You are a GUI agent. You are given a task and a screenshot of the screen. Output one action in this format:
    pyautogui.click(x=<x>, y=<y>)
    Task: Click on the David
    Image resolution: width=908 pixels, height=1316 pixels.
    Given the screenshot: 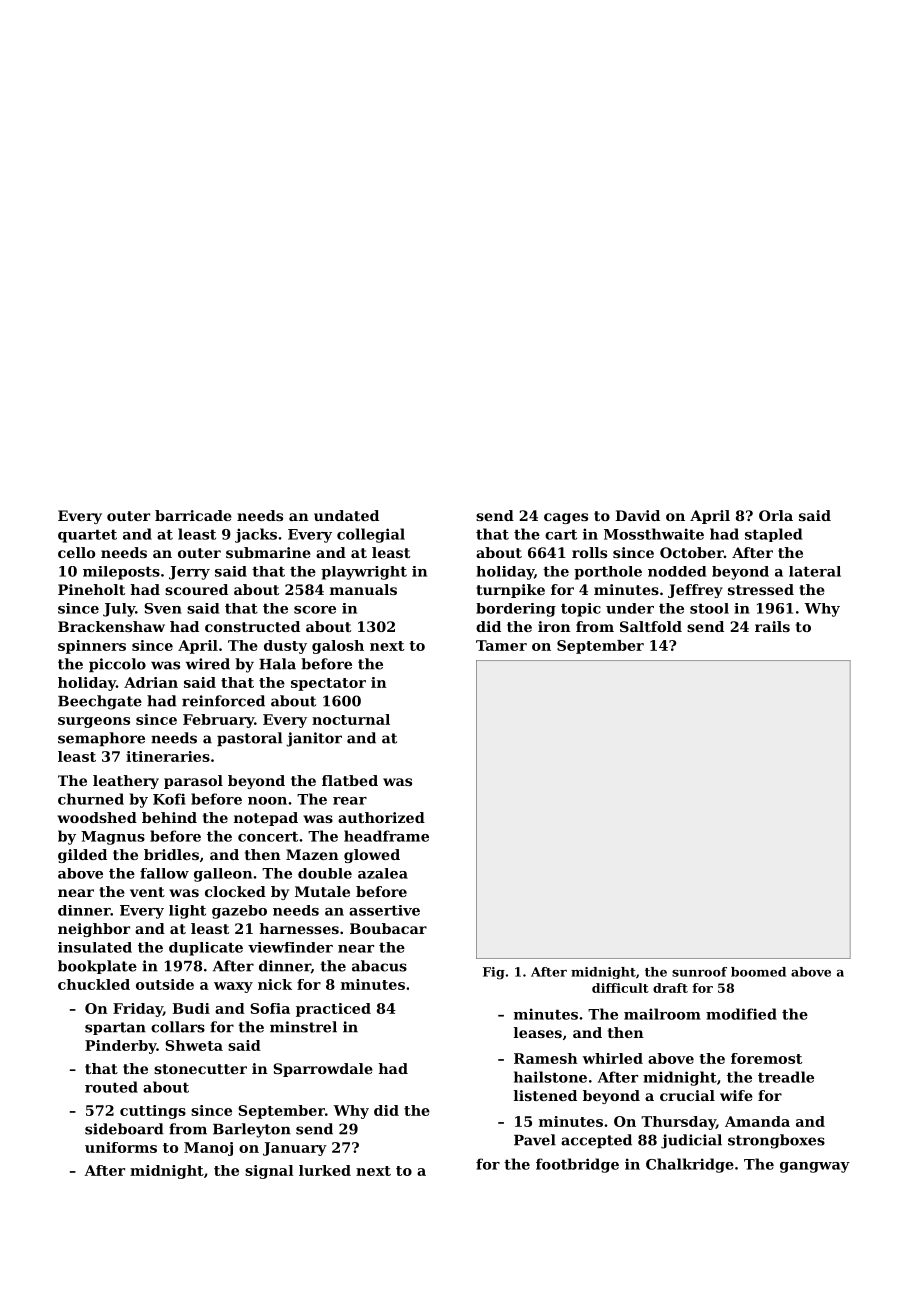 What is the action you would take?
    pyautogui.click(x=637, y=515)
